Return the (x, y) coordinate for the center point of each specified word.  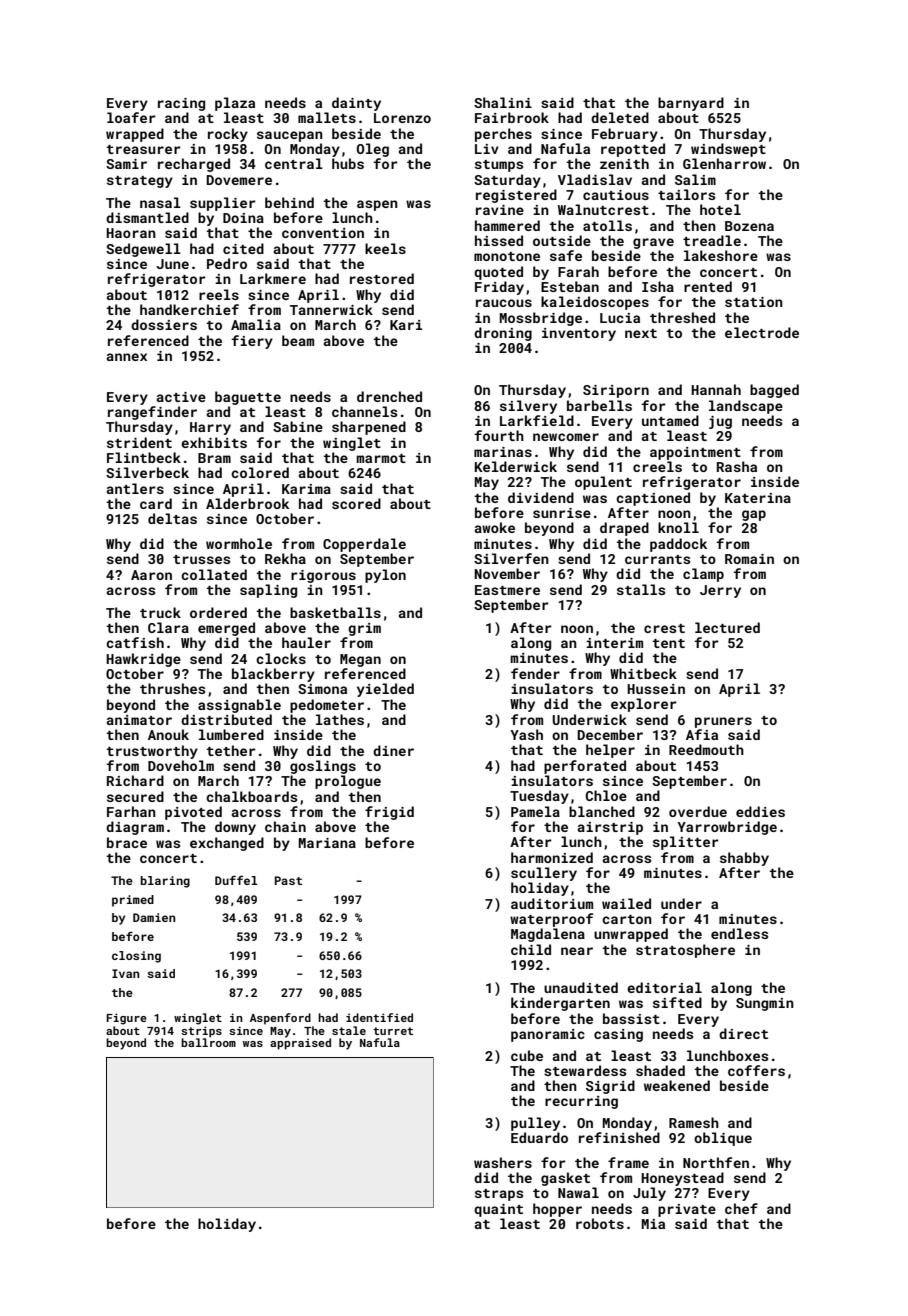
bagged (774, 391)
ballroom (208, 1042)
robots (600, 1223)
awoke (494, 527)
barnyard (691, 104)
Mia (653, 1224)
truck (160, 612)
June (172, 264)
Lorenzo (402, 118)
